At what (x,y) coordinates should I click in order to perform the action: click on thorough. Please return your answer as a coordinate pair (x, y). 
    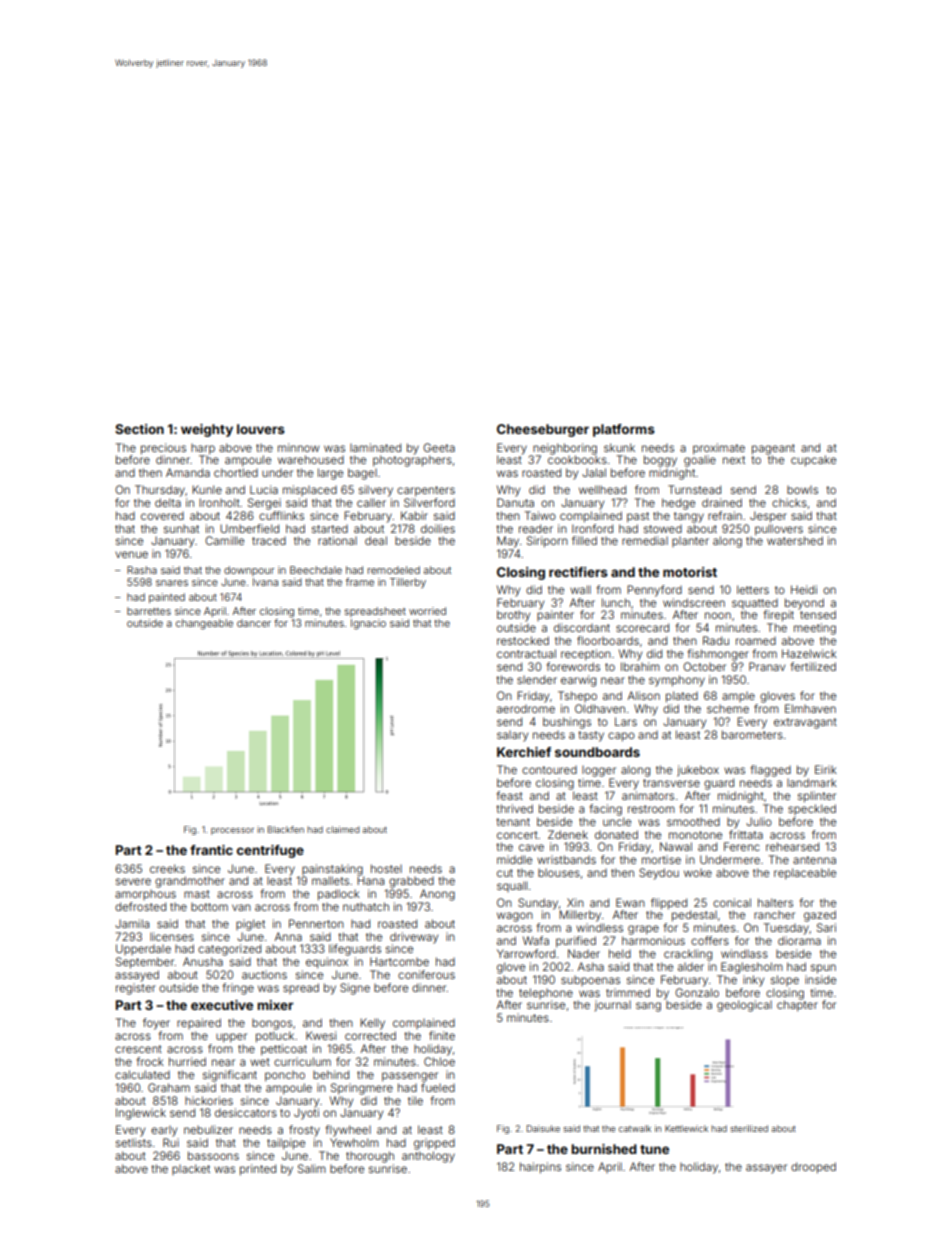
    Looking at the image, I should click on (370, 1157).
